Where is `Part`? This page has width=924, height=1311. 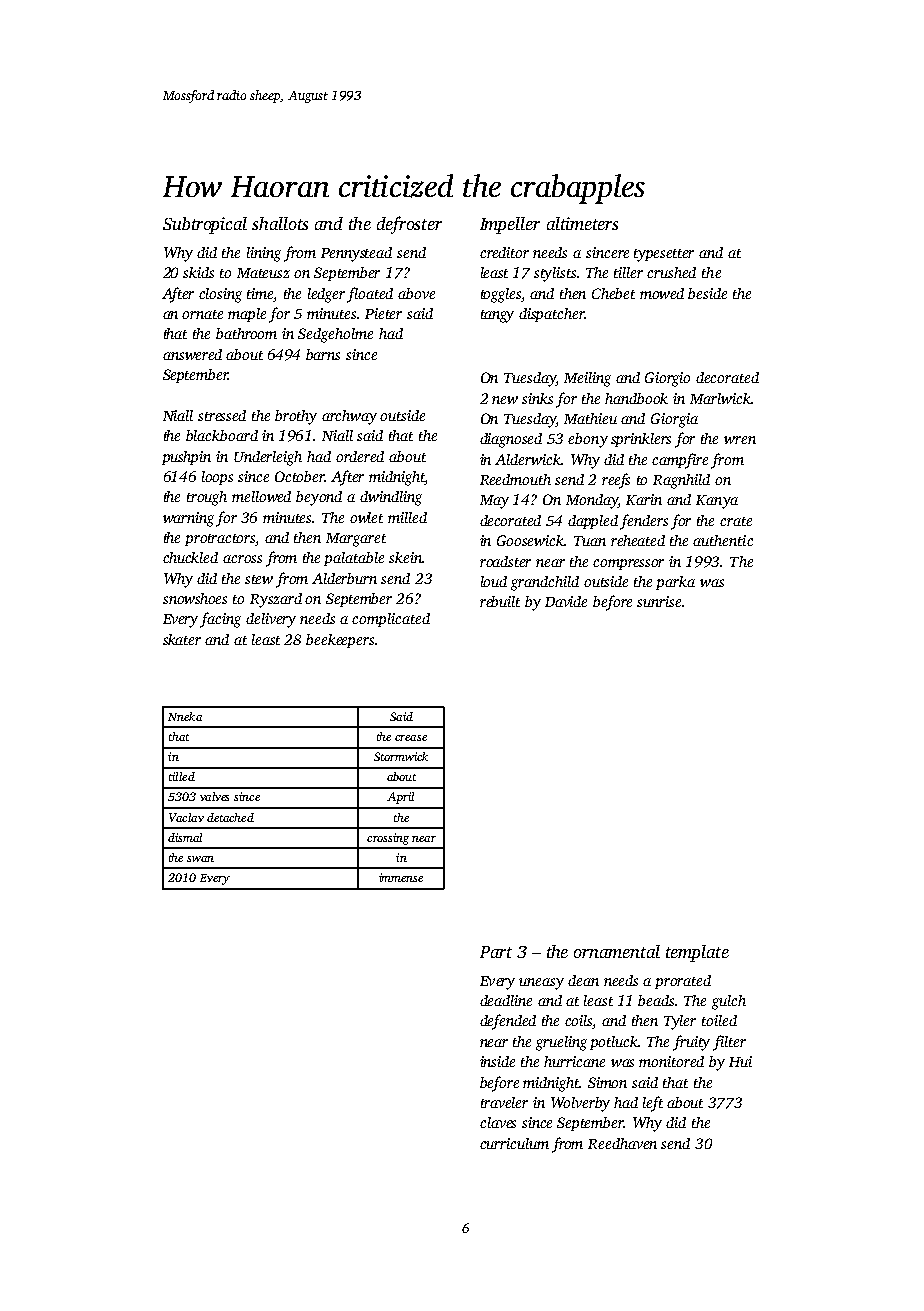 Part is located at coordinates (496, 952).
